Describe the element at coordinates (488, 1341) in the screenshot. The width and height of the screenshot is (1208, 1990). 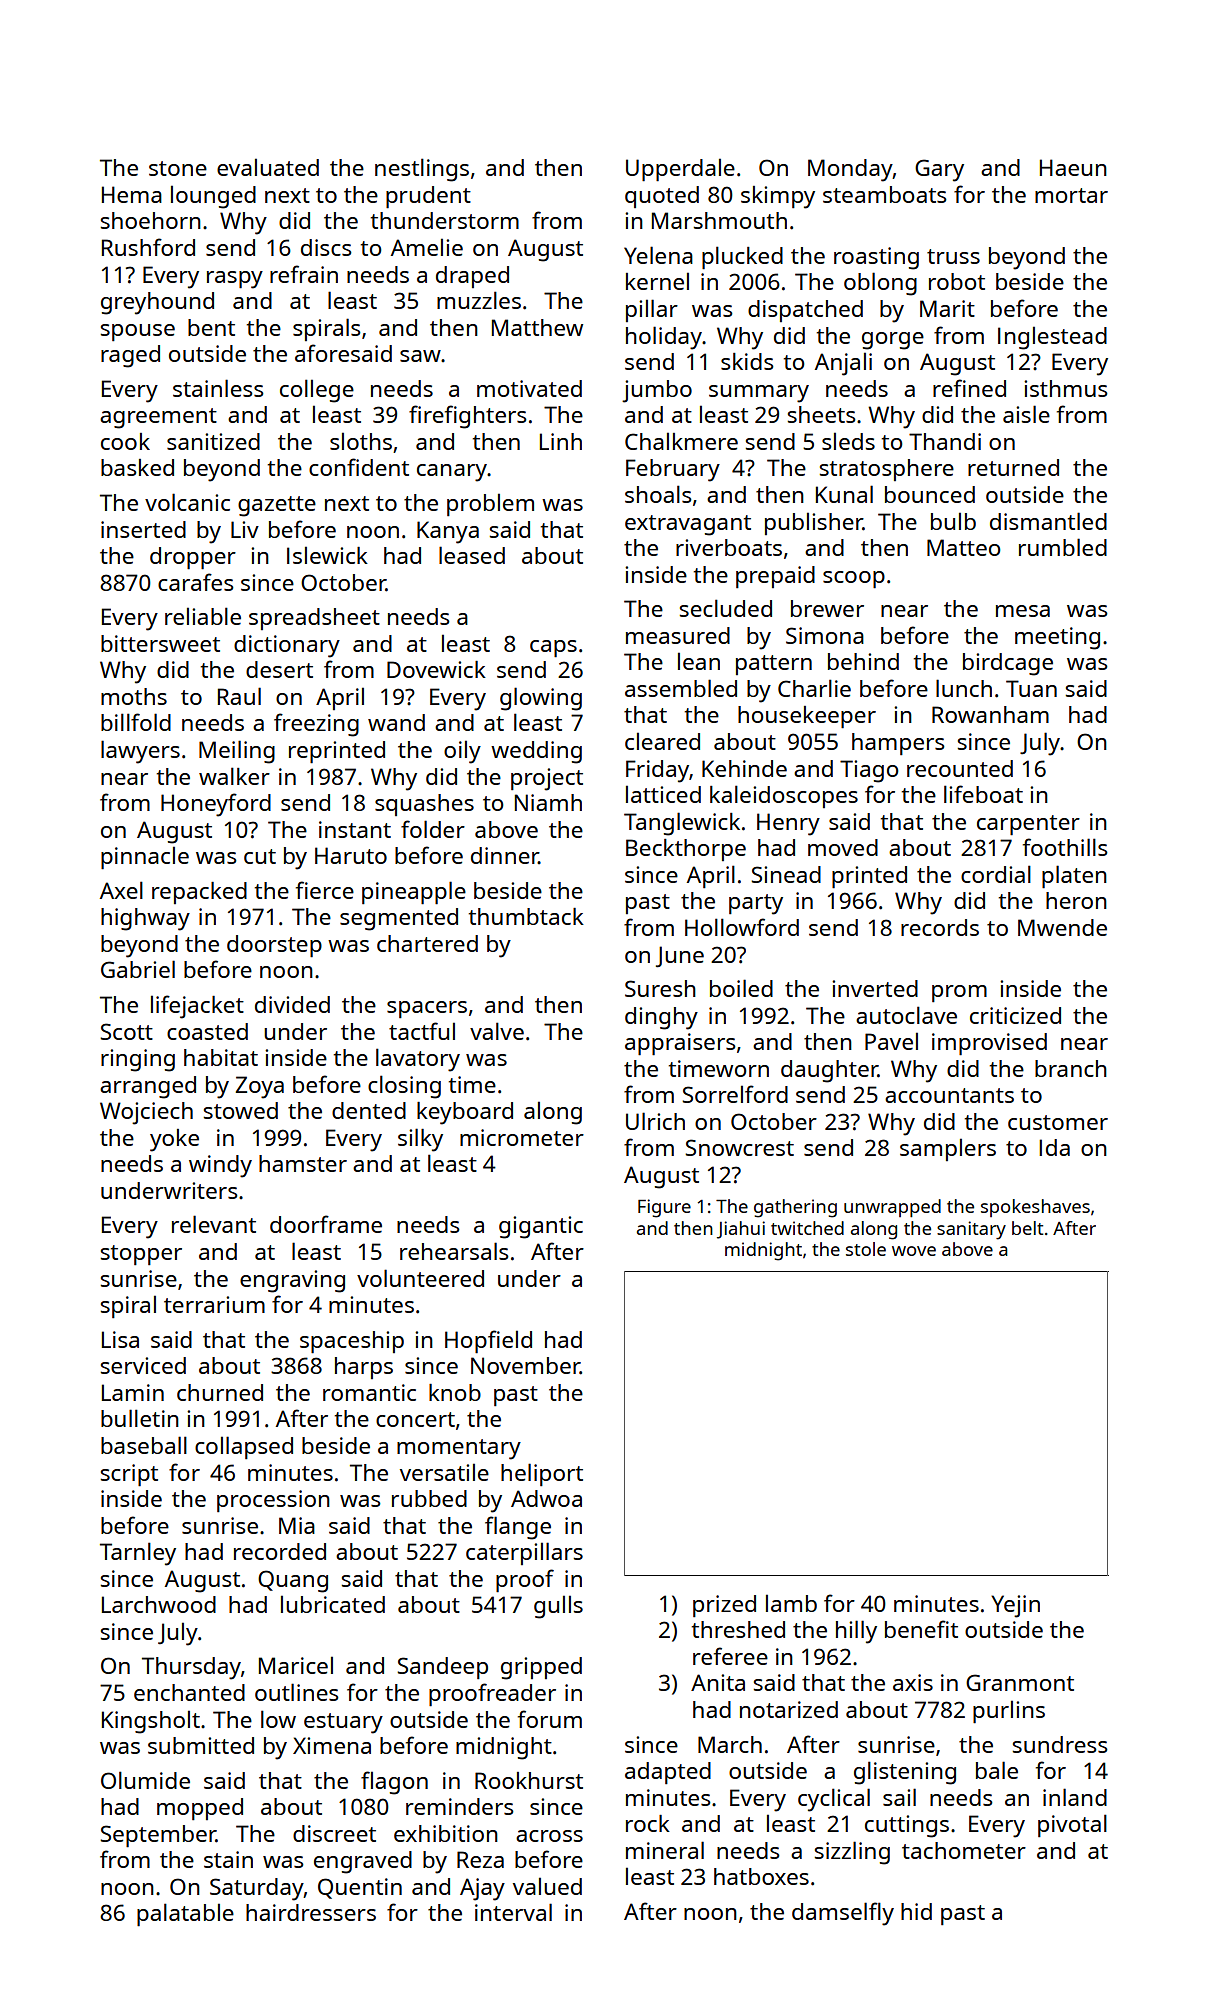
I see `Hopfield` at that location.
